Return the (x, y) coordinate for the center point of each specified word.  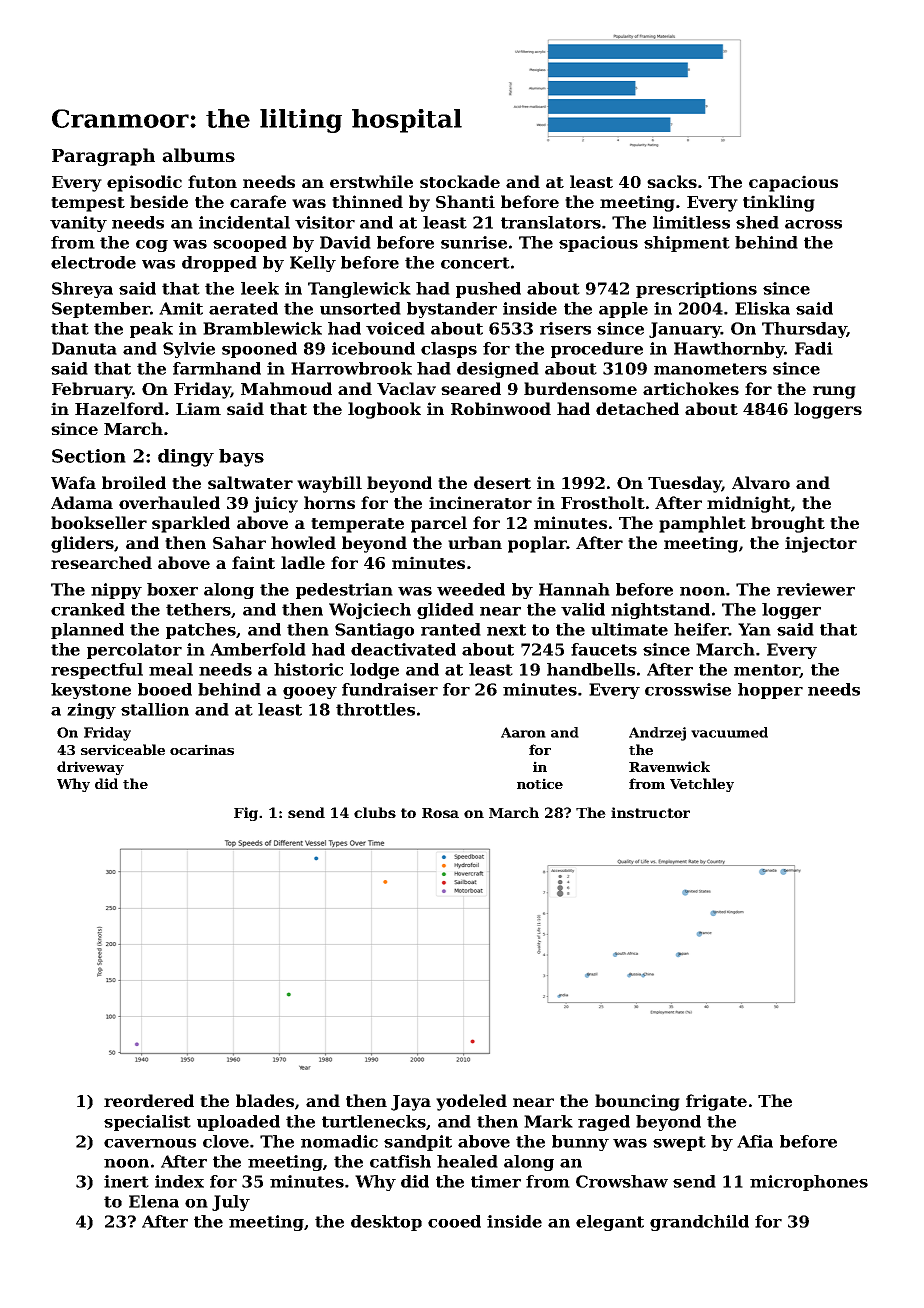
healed (467, 1161)
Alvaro (761, 482)
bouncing (637, 1102)
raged (604, 1123)
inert (126, 1181)
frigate (716, 1102)
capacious (793, 183)
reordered (149, 1100)
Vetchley (702, 785)
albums (198, 155)
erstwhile (371, 181)
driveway (90, 768)
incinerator (480, 502)
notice (540, 783)
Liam (198, 408)
